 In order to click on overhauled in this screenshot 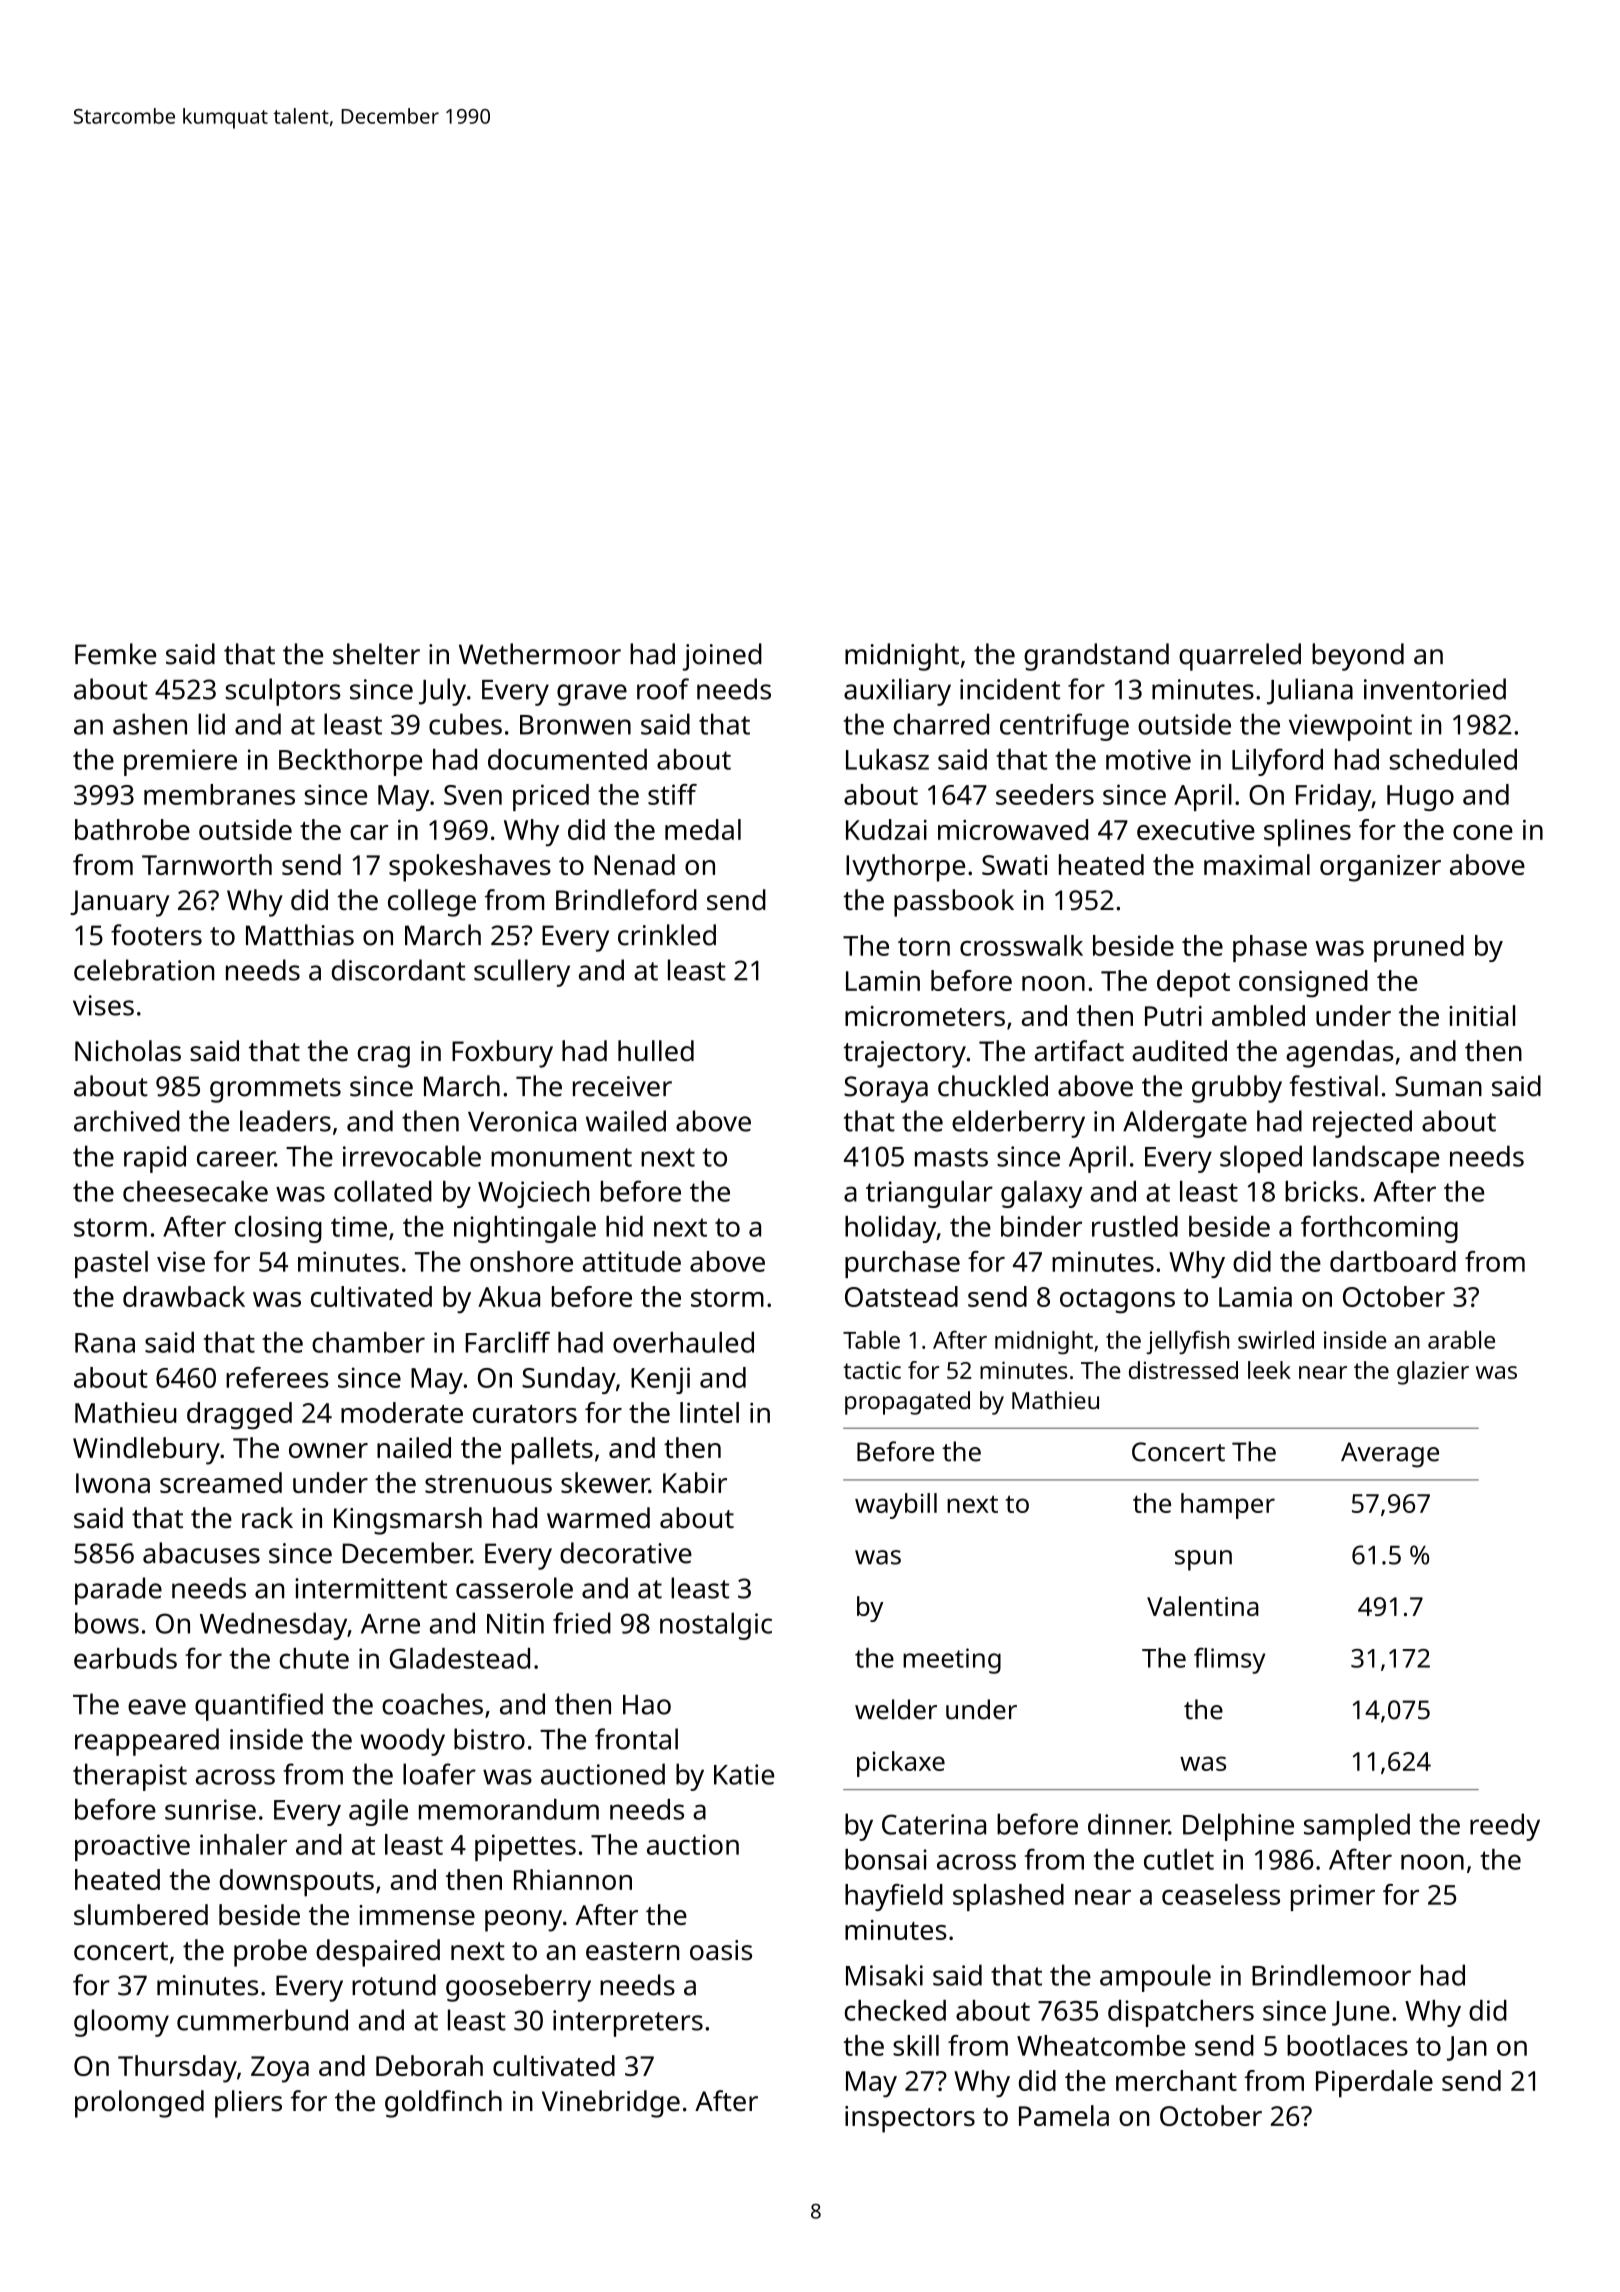, I will do `click(683, 1342)`.
